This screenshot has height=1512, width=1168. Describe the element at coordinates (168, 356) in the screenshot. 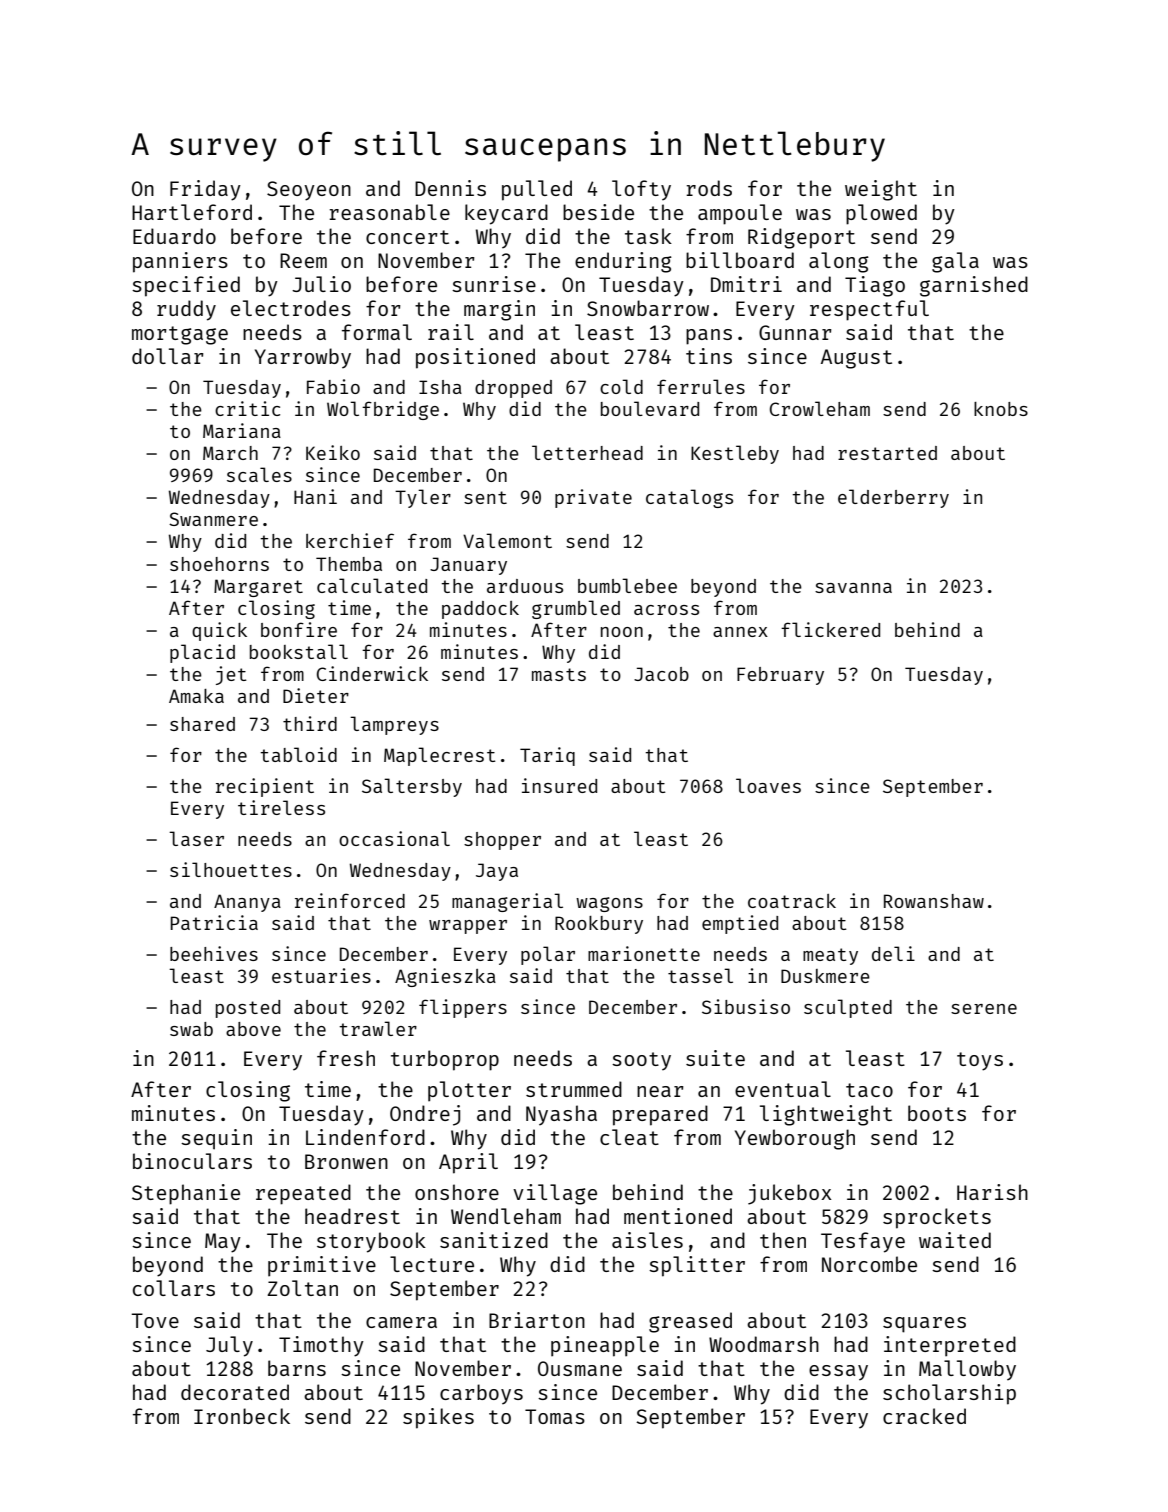

I see `dollar` at that location.
